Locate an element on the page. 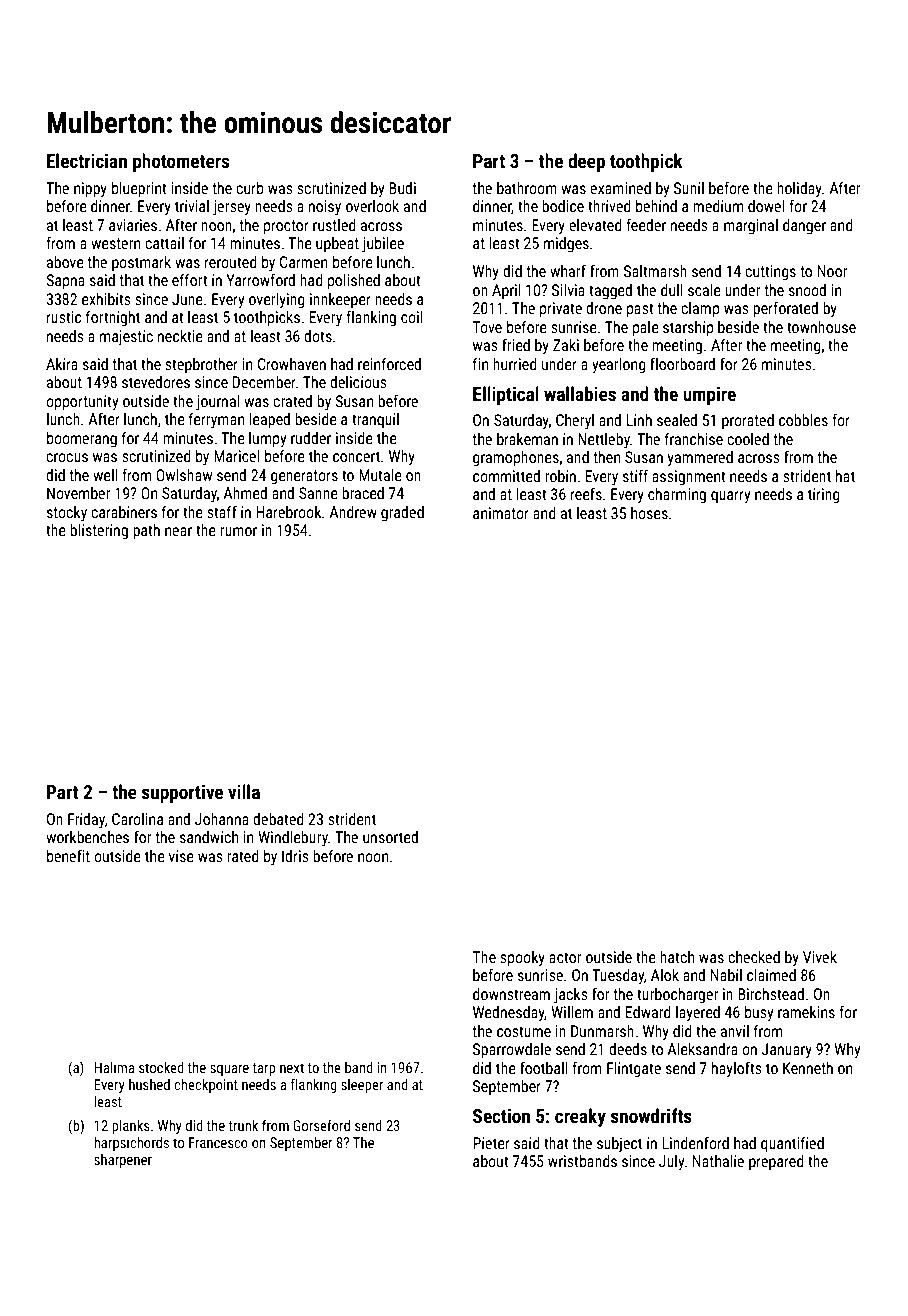 Image resolution: width=908 pixels, height=1316 pixels. benefit is located at coordinates (68, 856).
